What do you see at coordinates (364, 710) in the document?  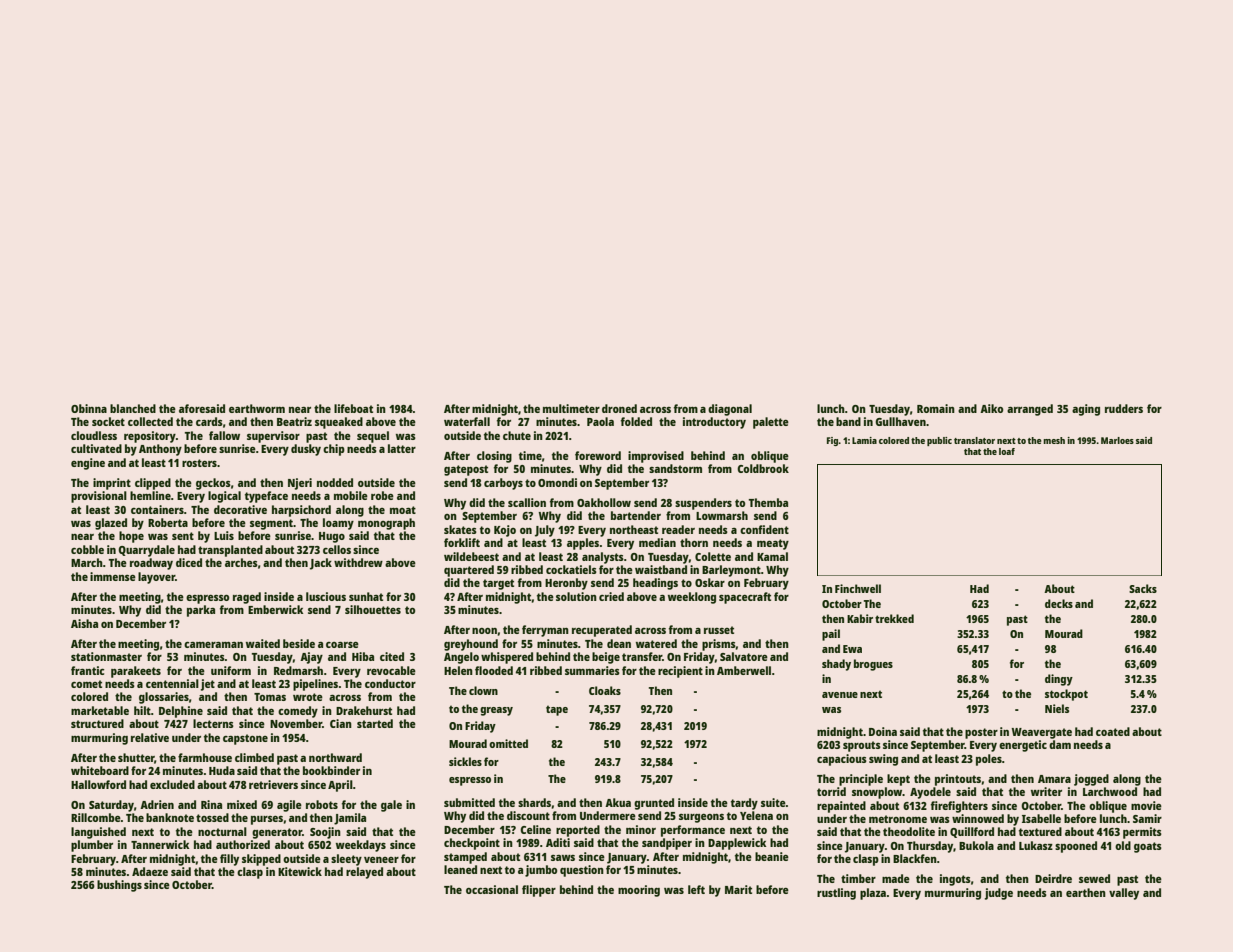 I see `Drakehurst` at bounding box center [364, 710].
